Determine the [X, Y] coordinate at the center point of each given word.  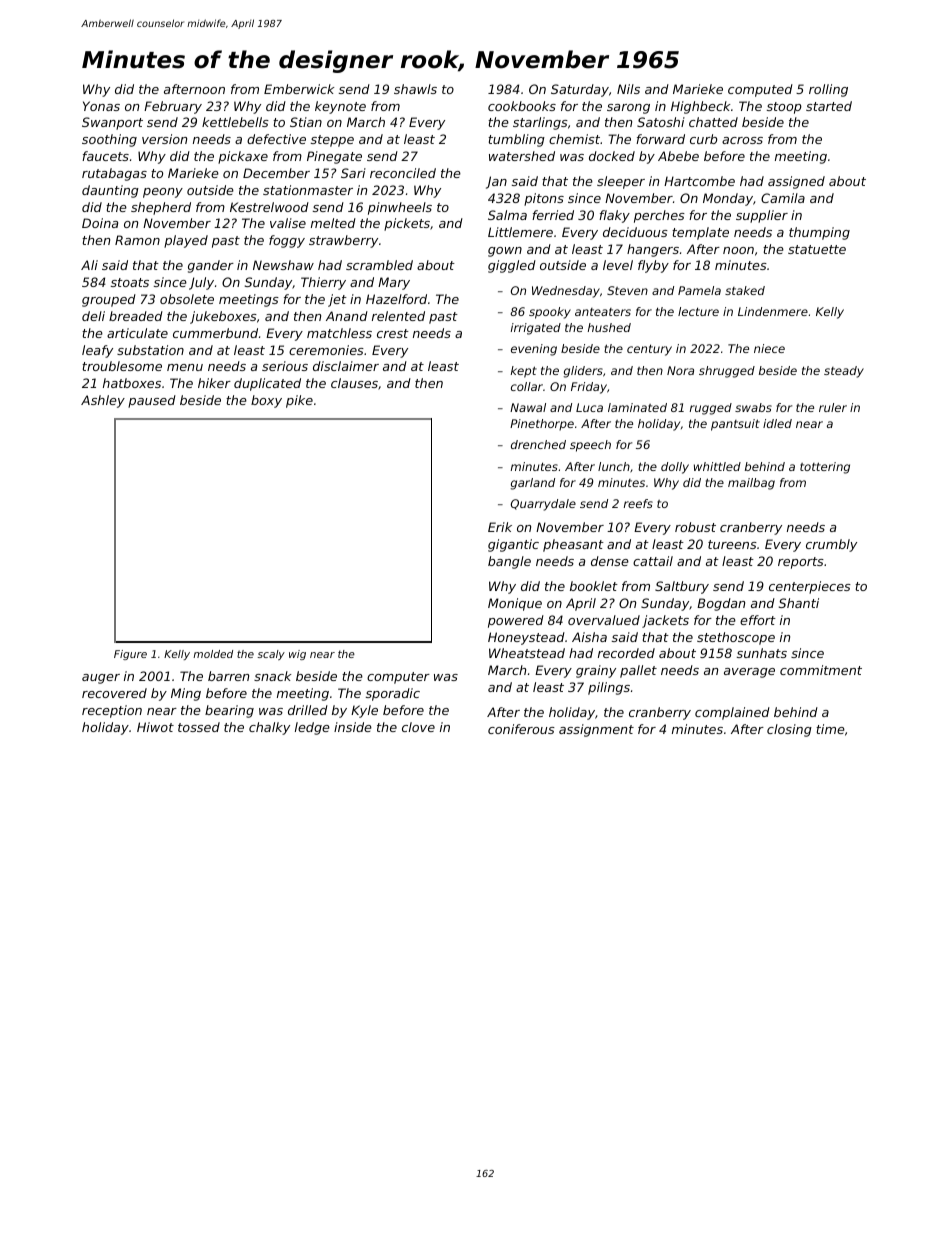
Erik [500, 527]
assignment [596, 730]
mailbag [751, 484]
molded [213, 654]
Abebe [678, 156]
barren [228, 676]
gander [211, 266]
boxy [266, 401]
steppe [332, 141]
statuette [817, 249]
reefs [638, 503]
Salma [507, 215]
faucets [105, 156]
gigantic [513, 545]
